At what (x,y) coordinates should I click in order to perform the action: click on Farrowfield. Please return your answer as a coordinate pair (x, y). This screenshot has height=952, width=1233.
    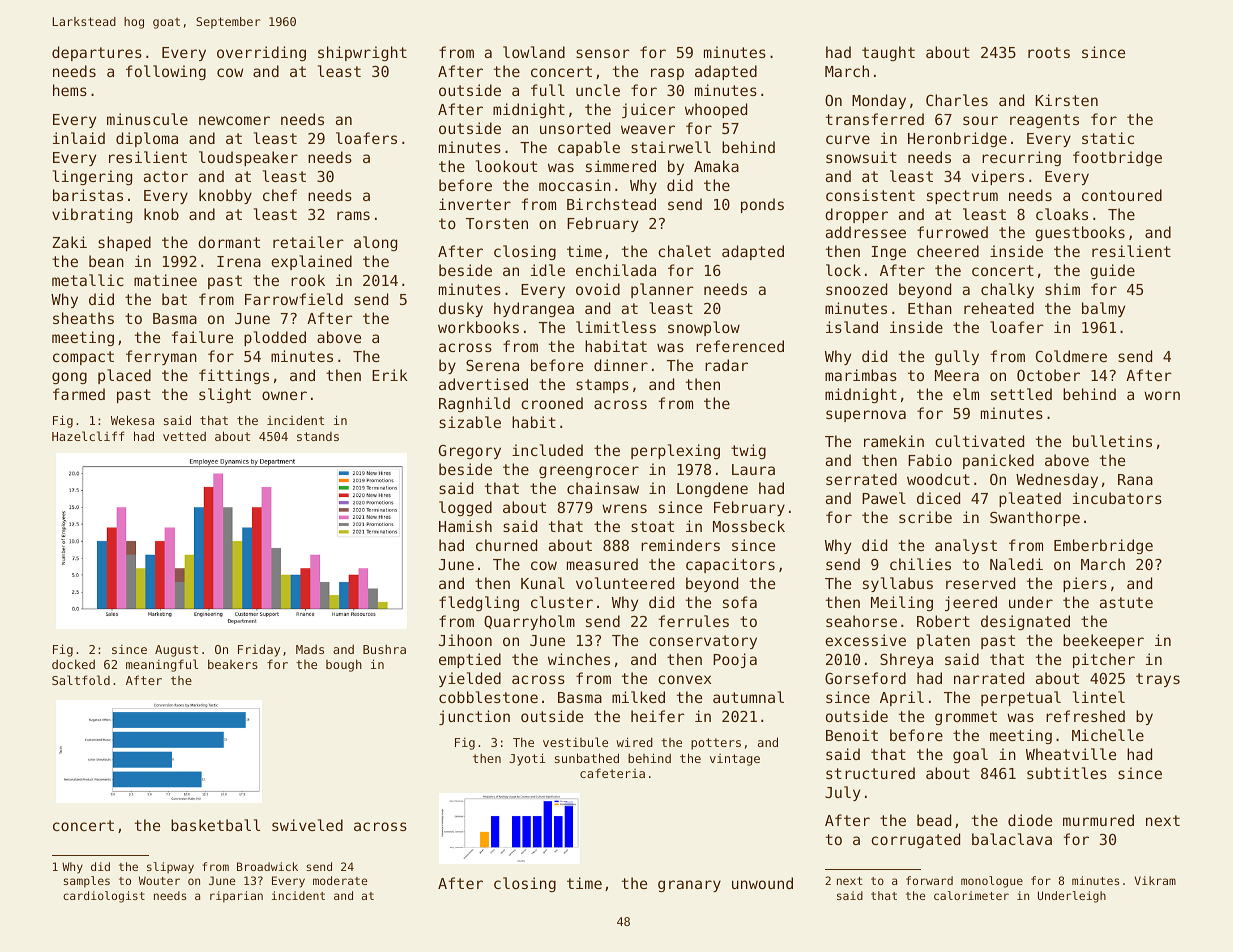
    Looking at the image, I should click on (294, 299).
